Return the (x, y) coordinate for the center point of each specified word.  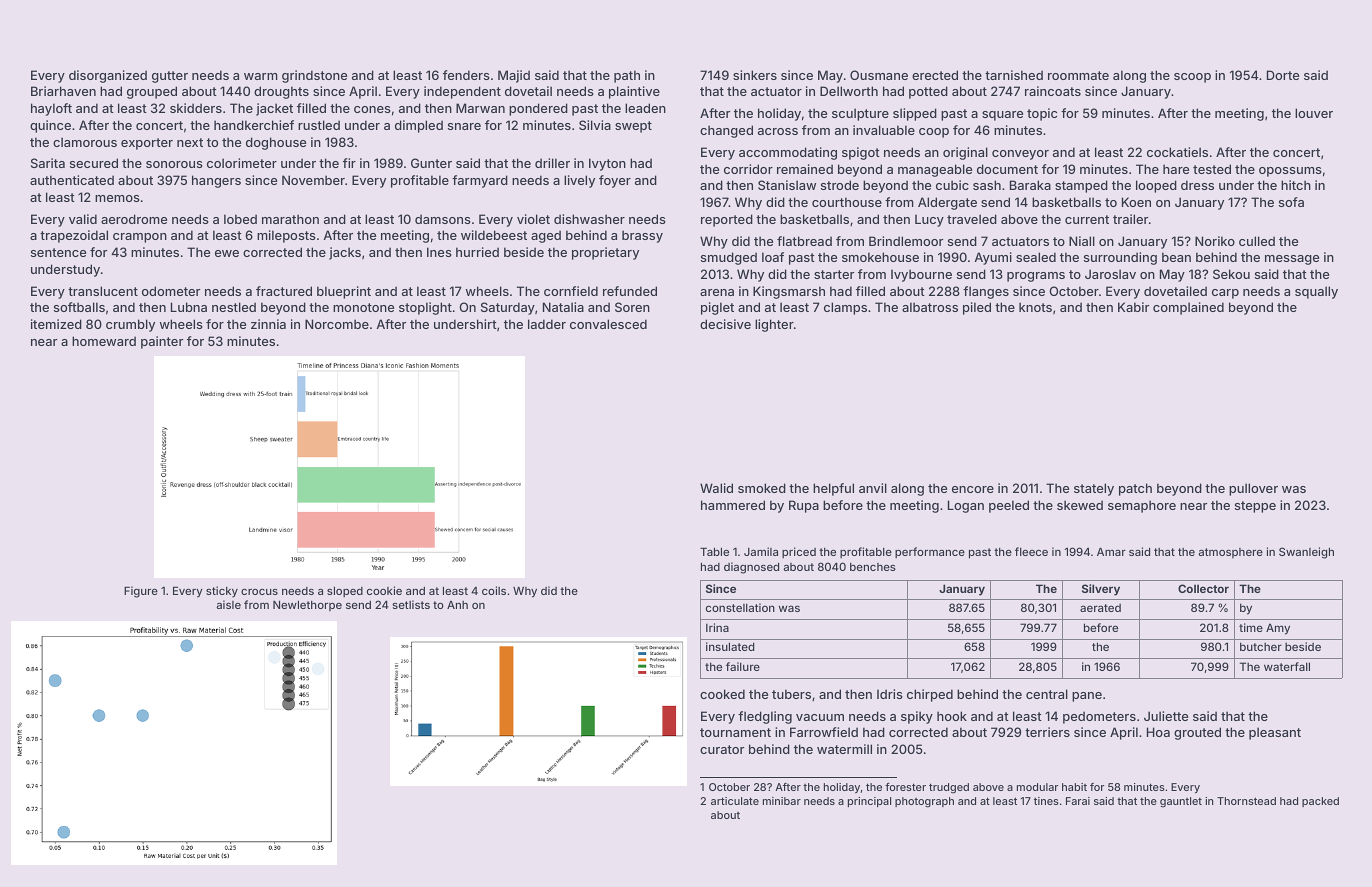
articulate (735, 801)
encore (973, 489)
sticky (222, 592)
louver (1314, 113)
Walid (716, 488)
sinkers (755, 75)
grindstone (314, 76)
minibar (782, 801)
